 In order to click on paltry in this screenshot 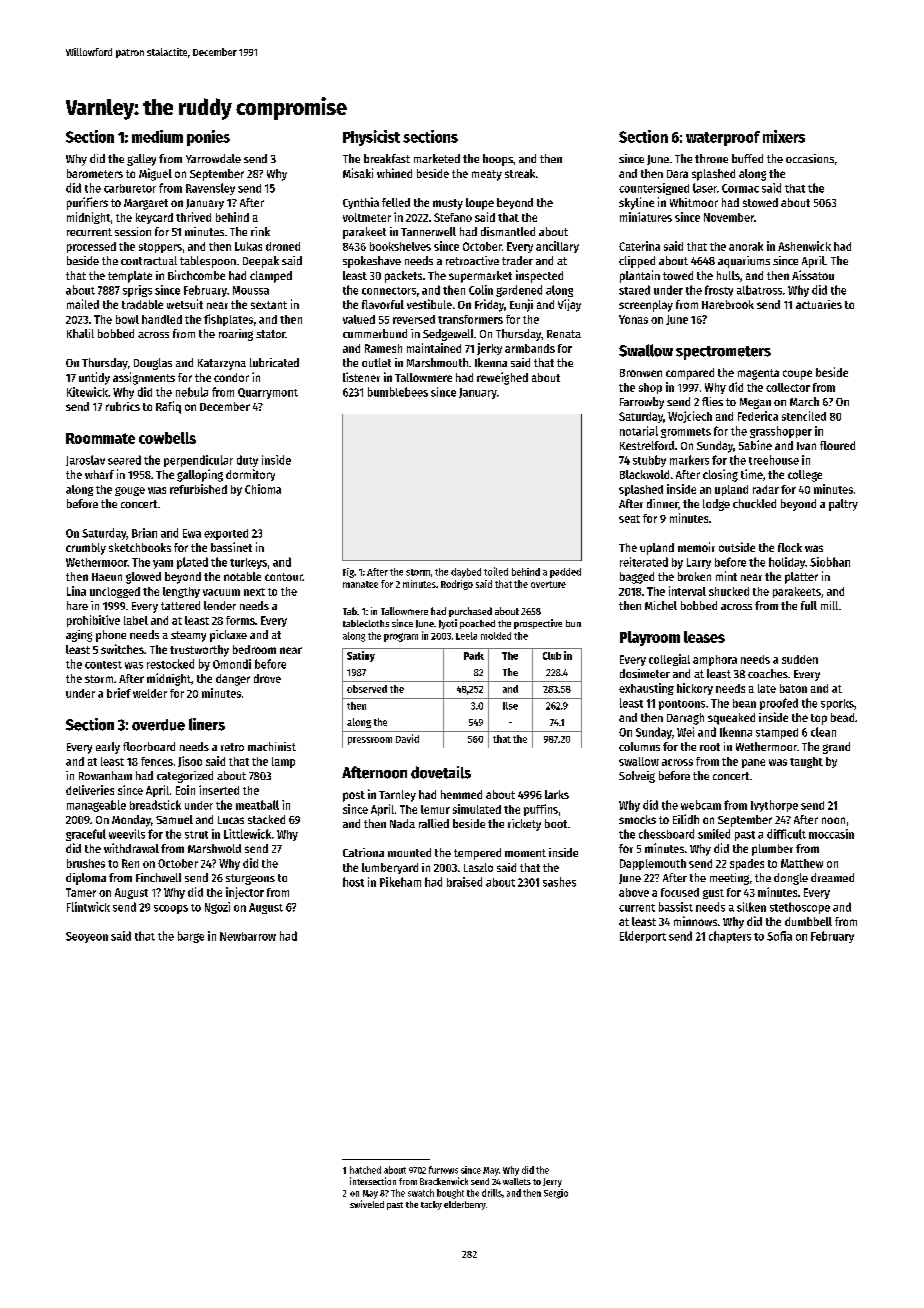, I will do `click(843, 505)`.
